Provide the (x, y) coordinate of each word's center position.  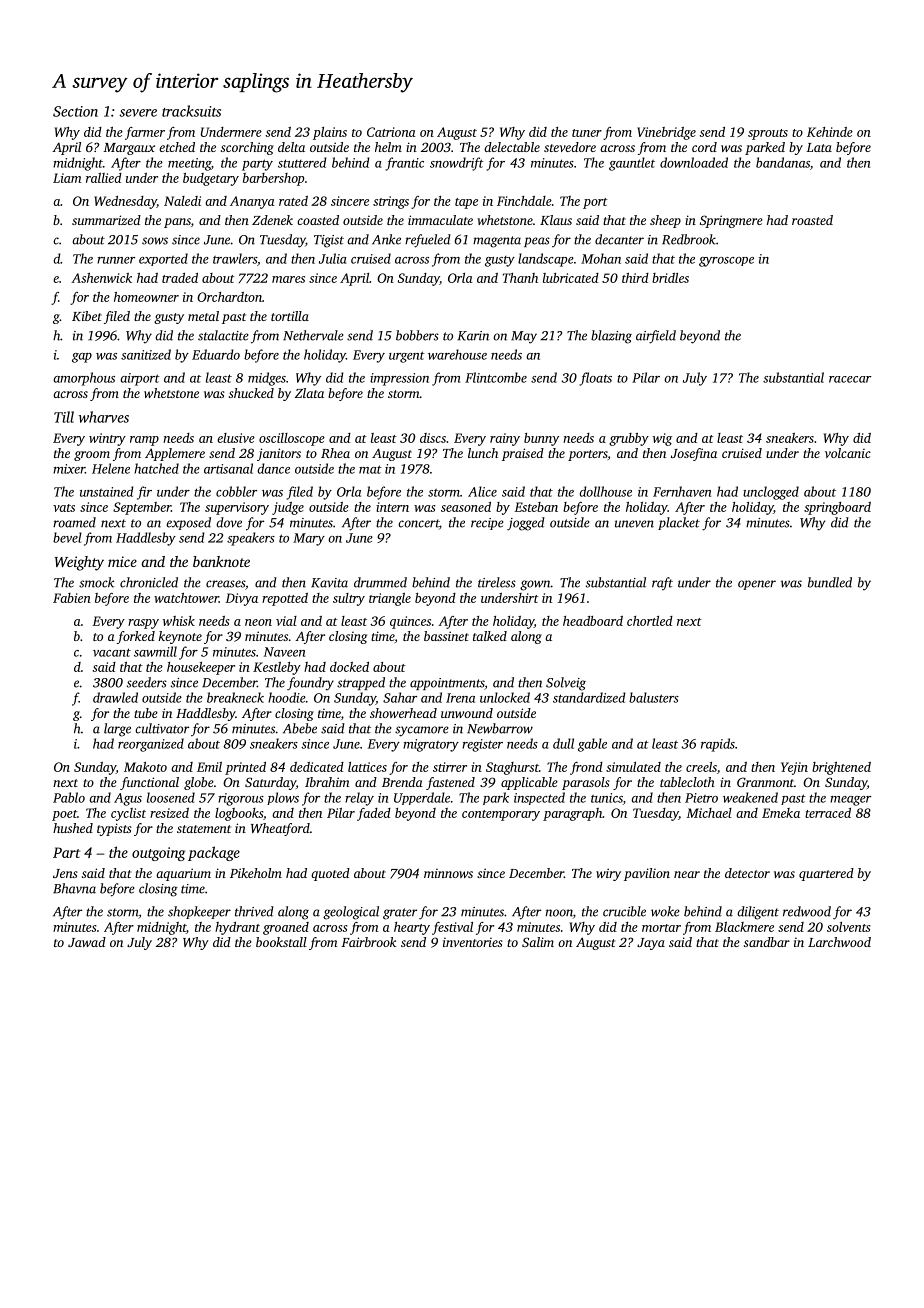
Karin (473, 336)
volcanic (848, 453)
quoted (330, 874)
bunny (541, 439)
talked (490, 636)
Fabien (72, 598)
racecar (850, 379)
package (214, 853)
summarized (106, 220)
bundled (830, 582)
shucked (251, 393)
